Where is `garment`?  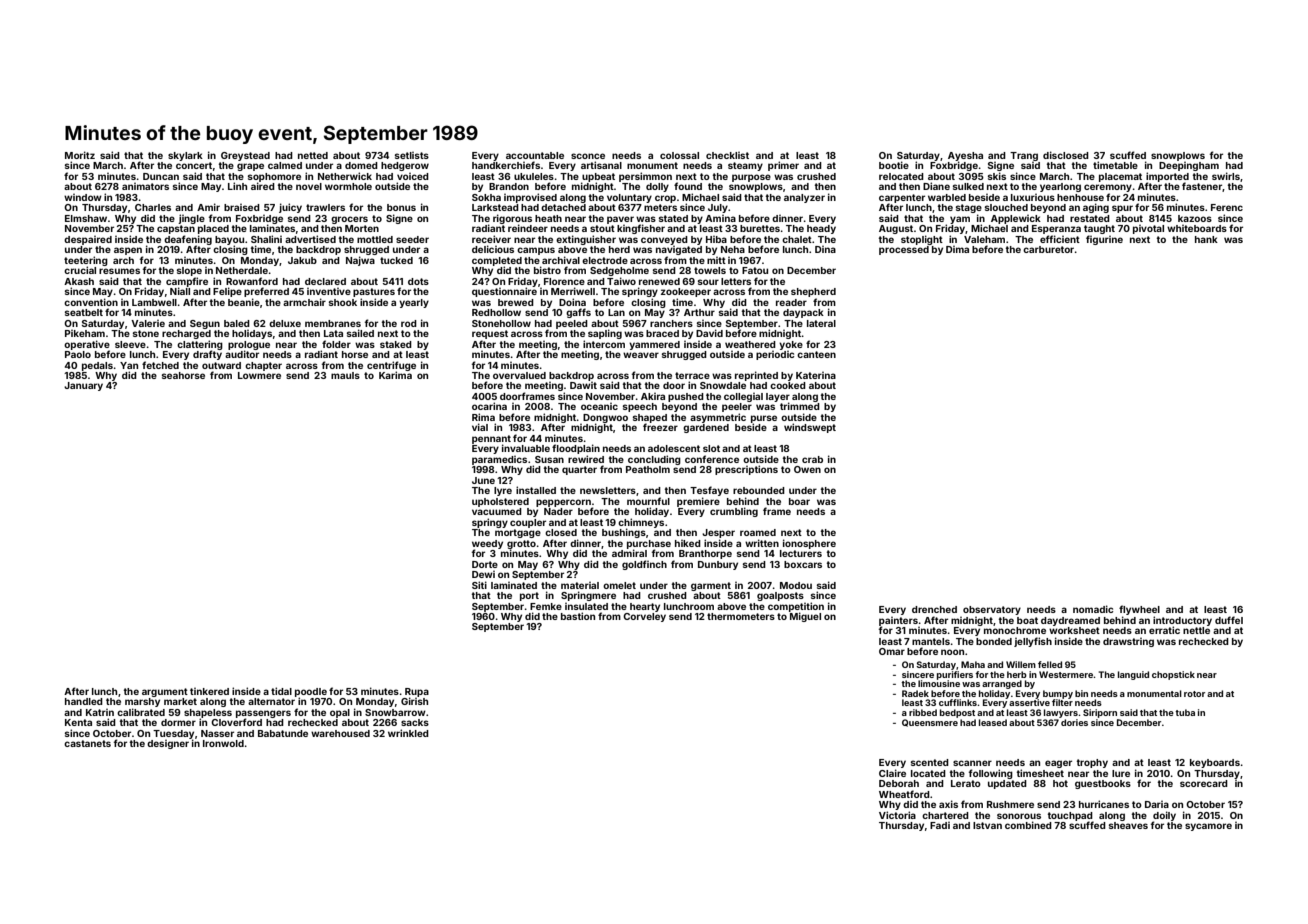
garment is located at coordinates (711, 586).
